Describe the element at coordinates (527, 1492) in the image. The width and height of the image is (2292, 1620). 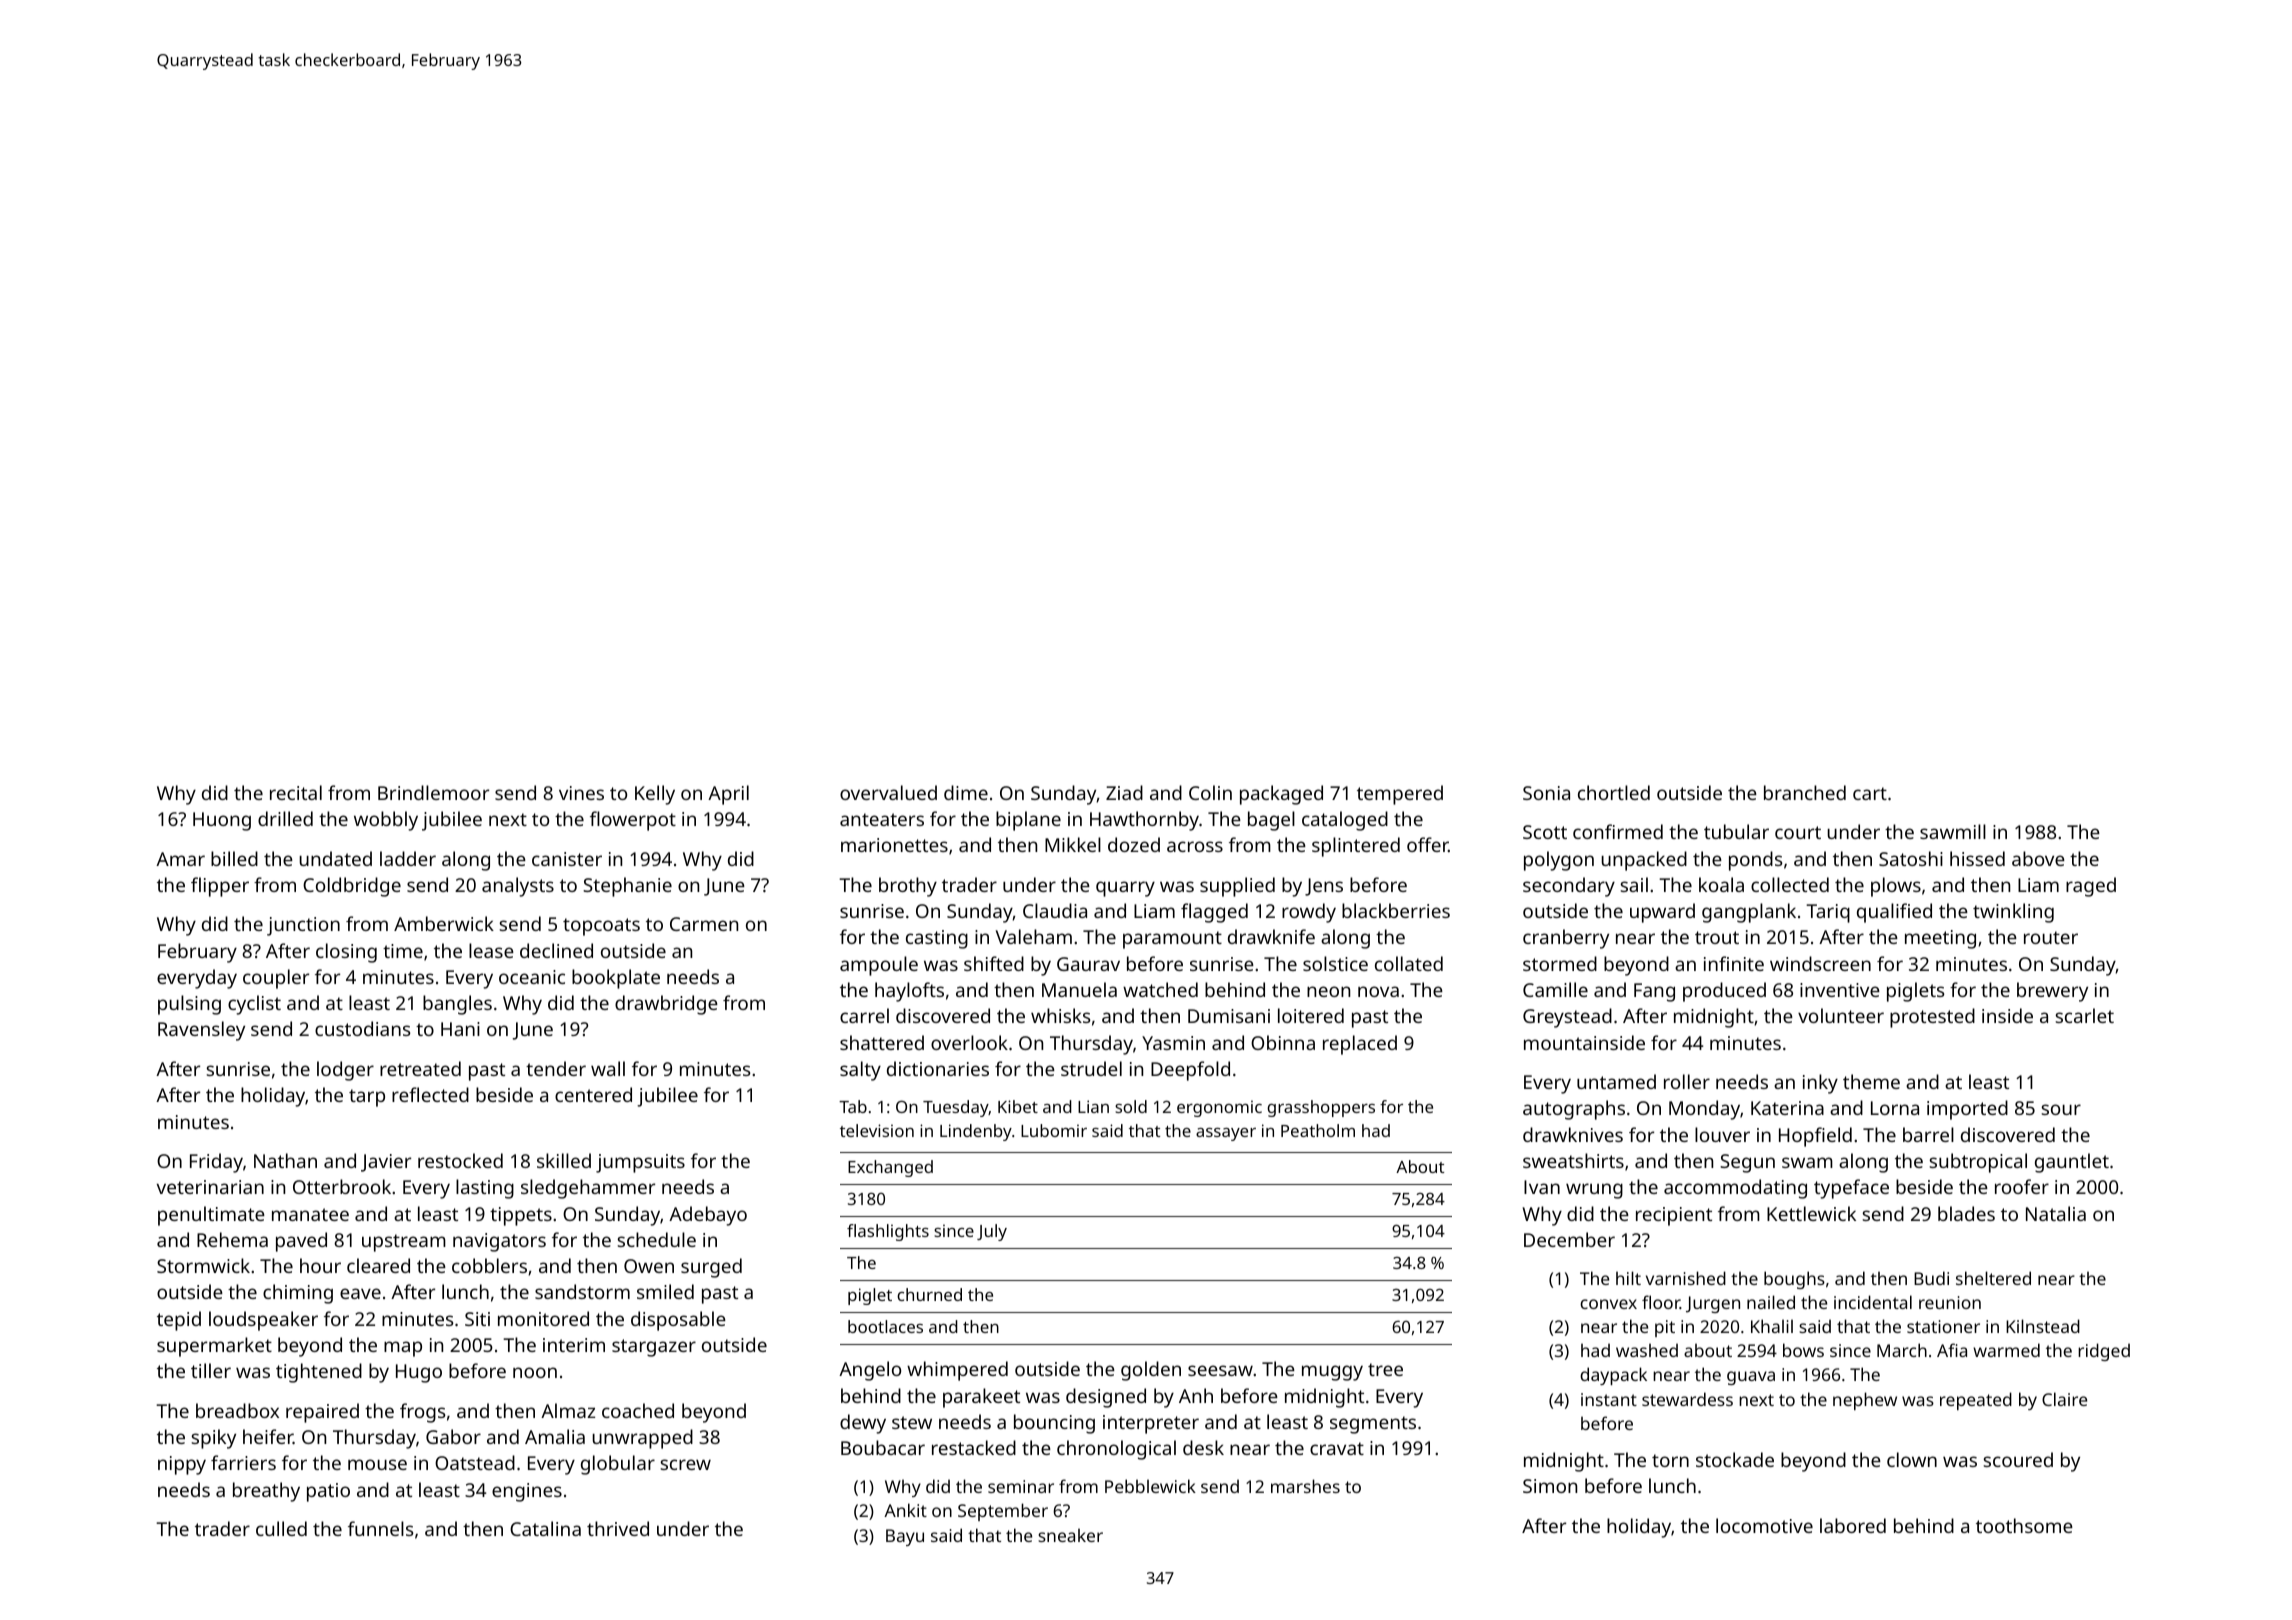
I see `engines` at that location.
